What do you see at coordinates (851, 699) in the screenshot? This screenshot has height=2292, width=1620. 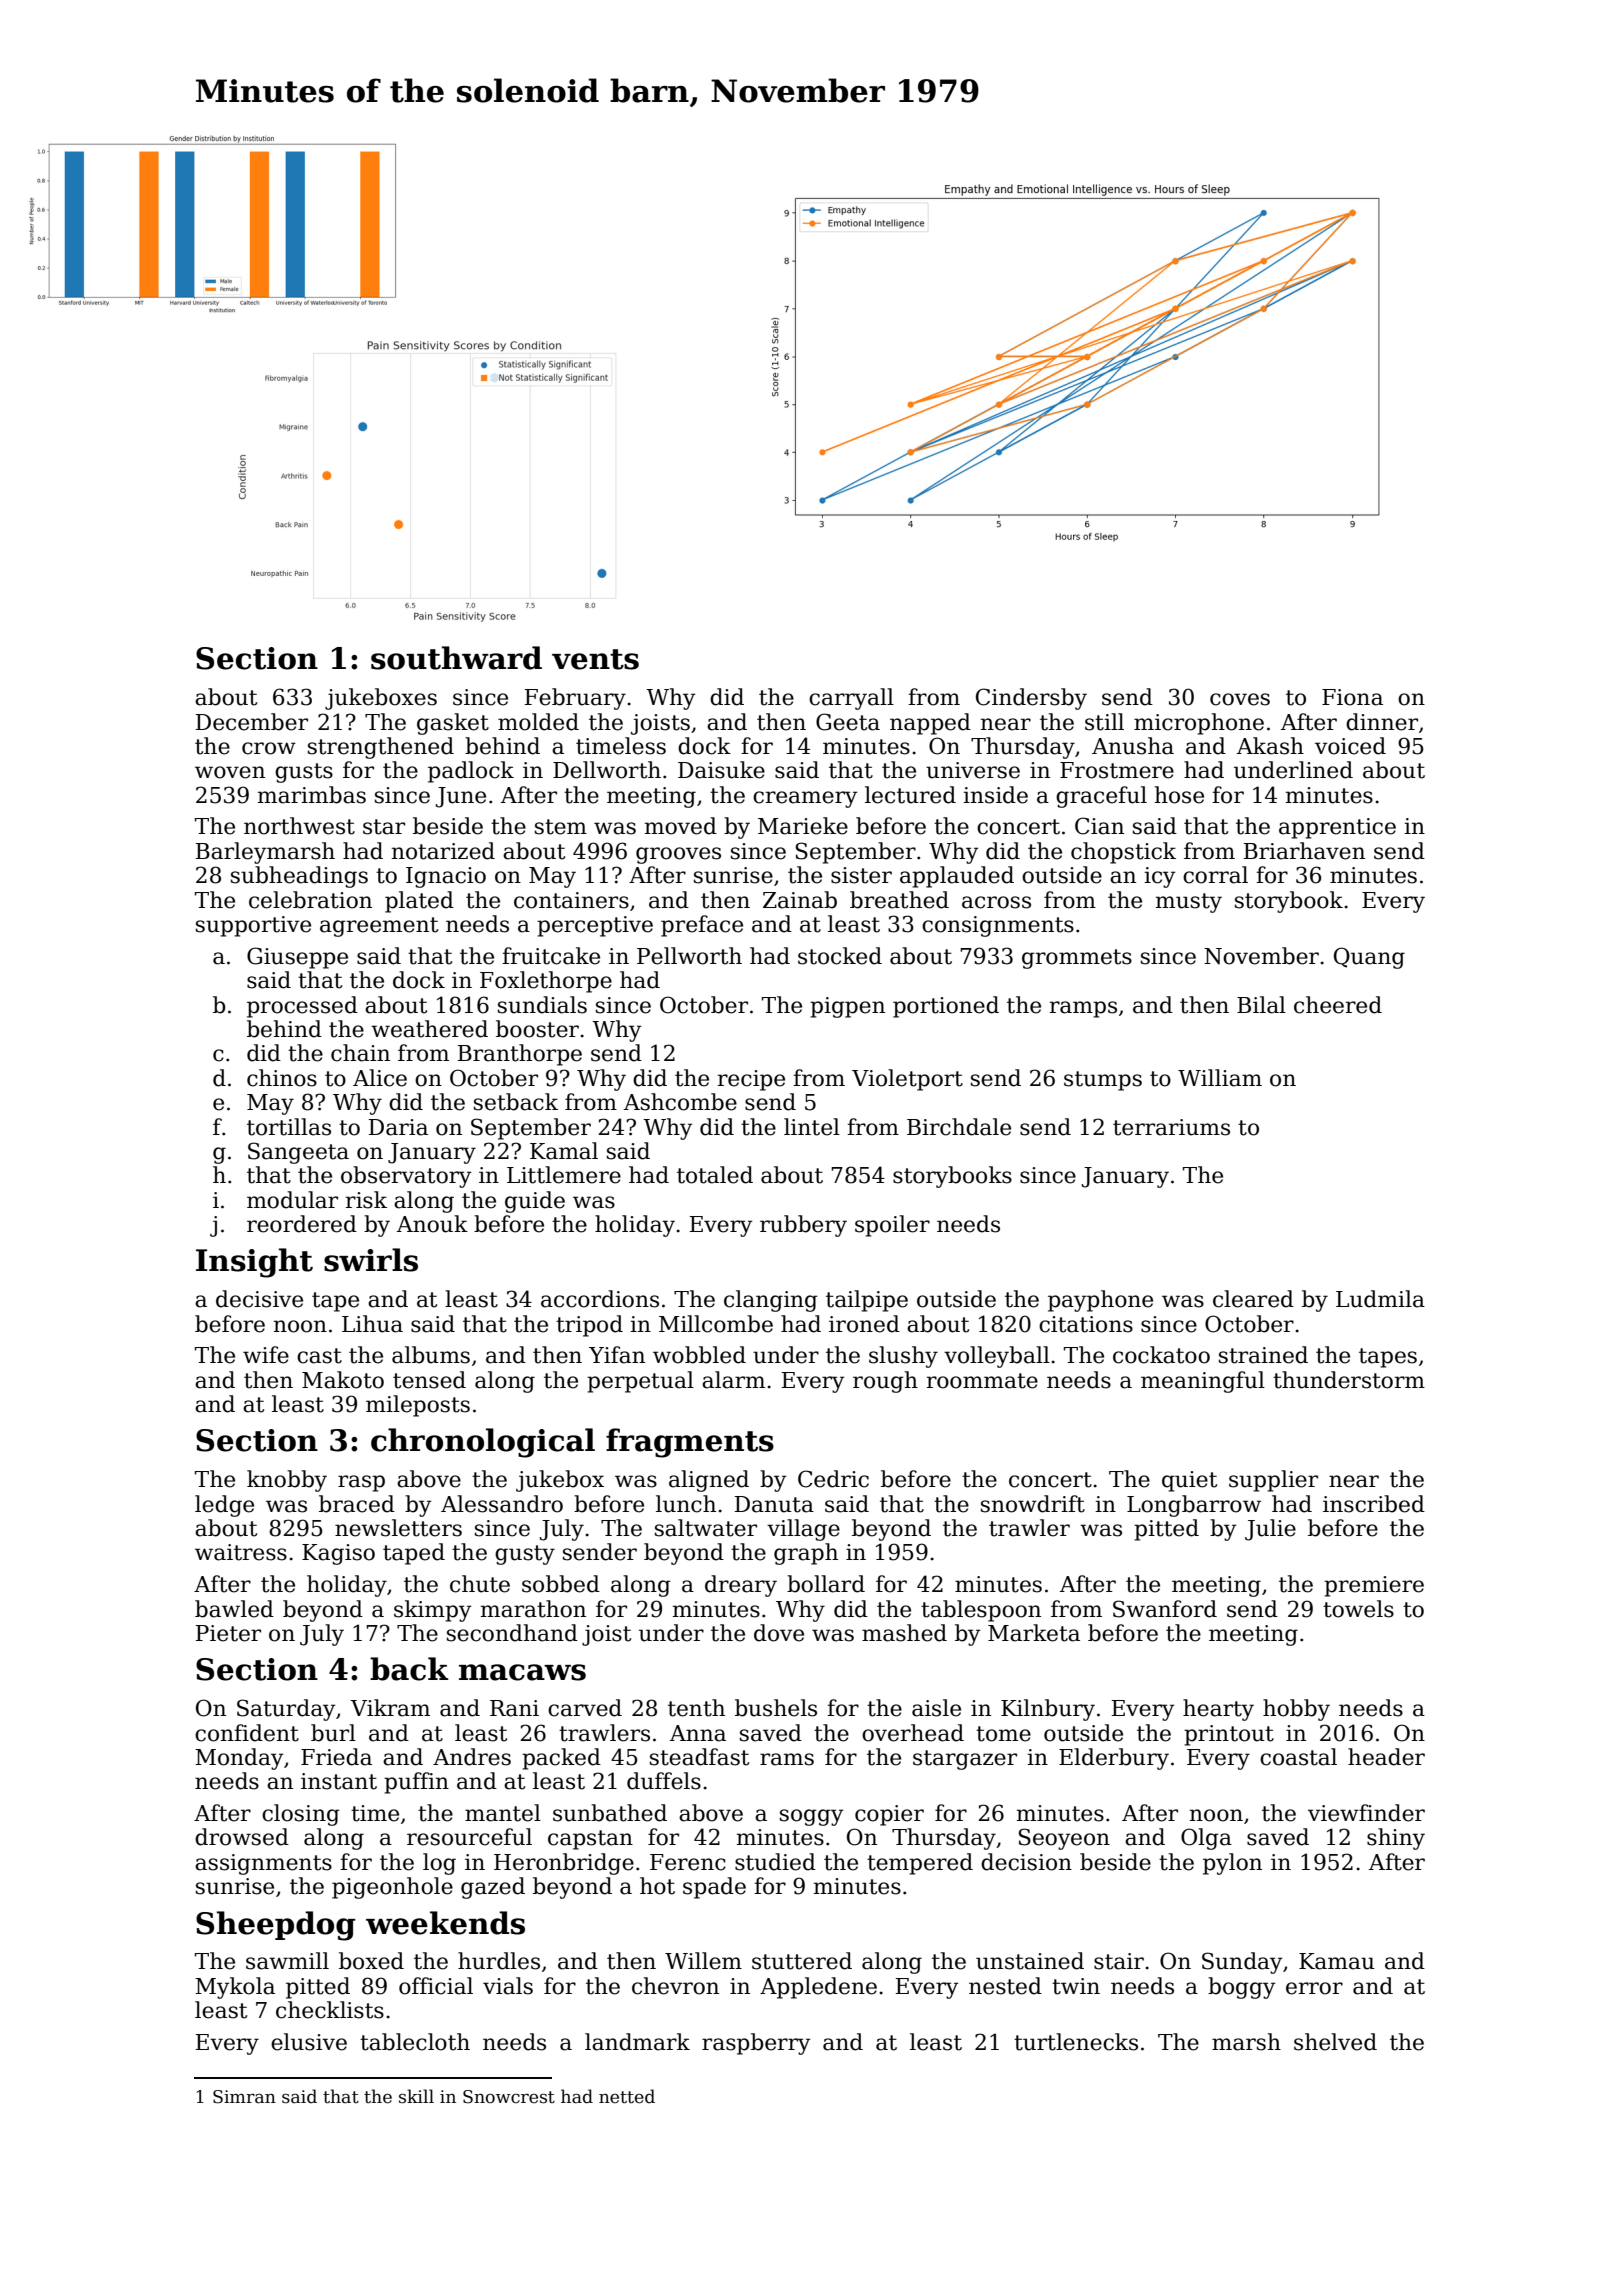 I see `carryall` at bounding box center [851, 699].
